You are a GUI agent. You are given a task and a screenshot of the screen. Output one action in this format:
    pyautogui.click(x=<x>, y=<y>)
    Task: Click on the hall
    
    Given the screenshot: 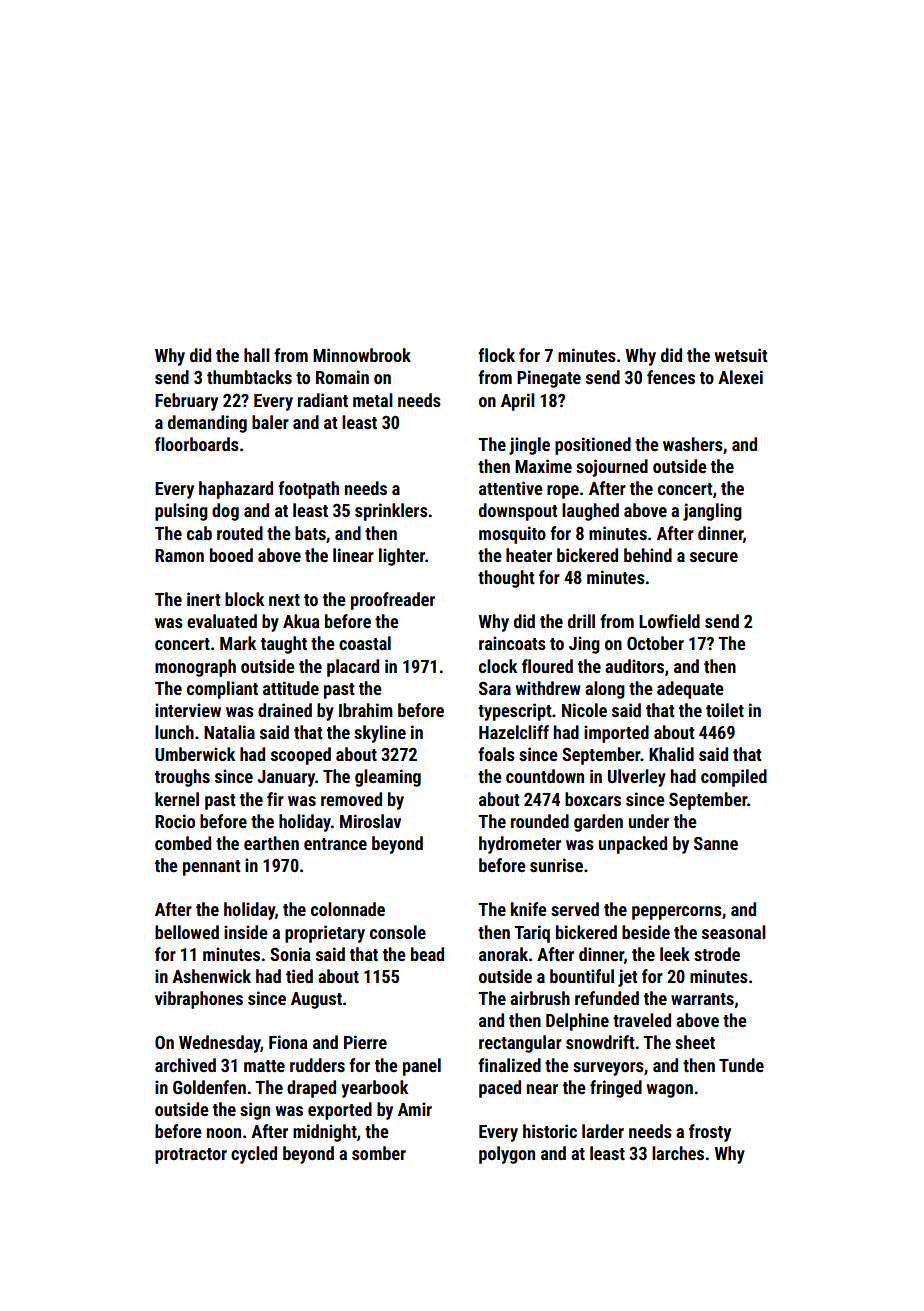 What is the action you would take?
    pyautogui.click(x=257, y=355)
